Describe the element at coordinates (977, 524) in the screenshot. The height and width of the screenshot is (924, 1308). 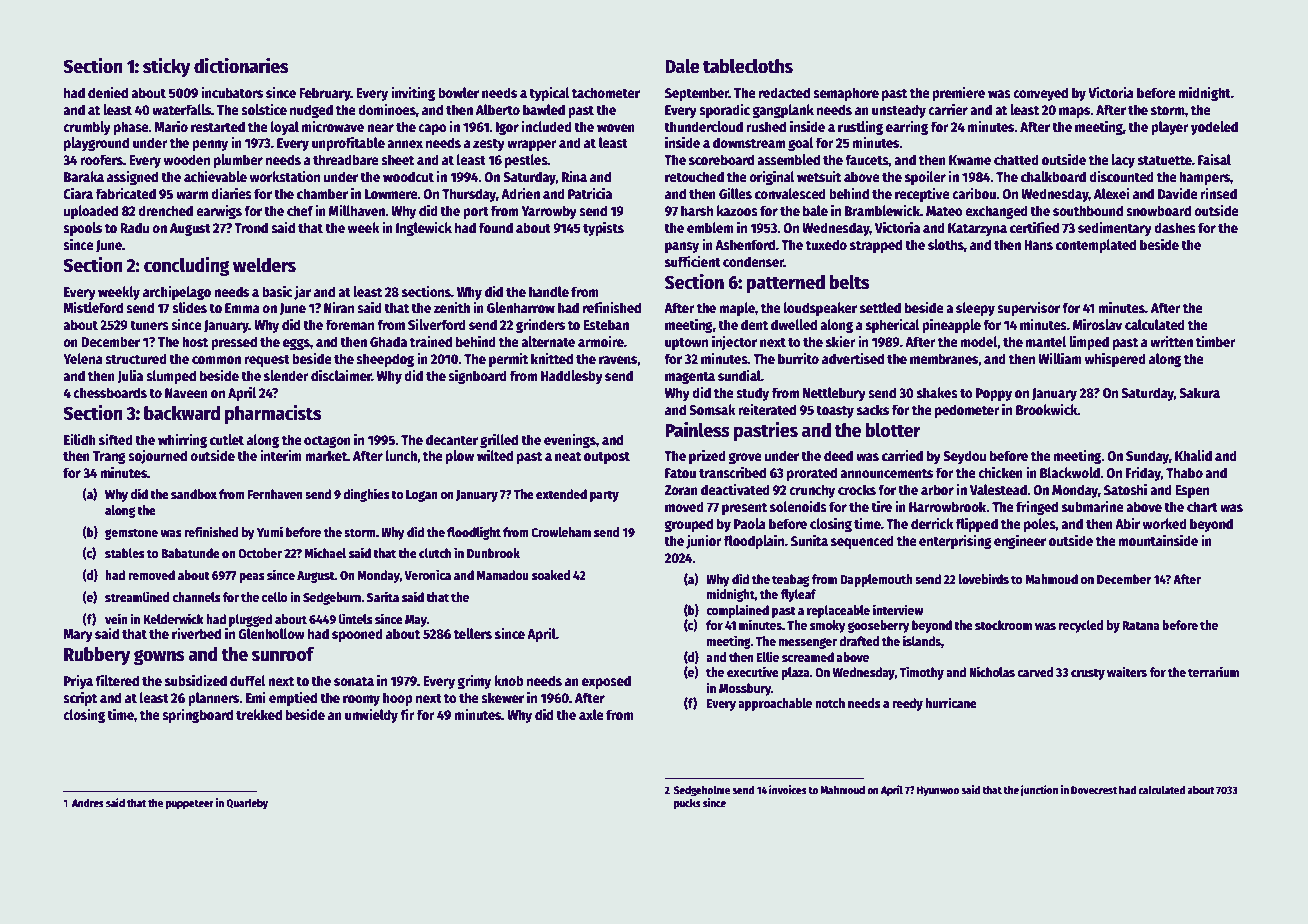
I see `flipped` at that location.
